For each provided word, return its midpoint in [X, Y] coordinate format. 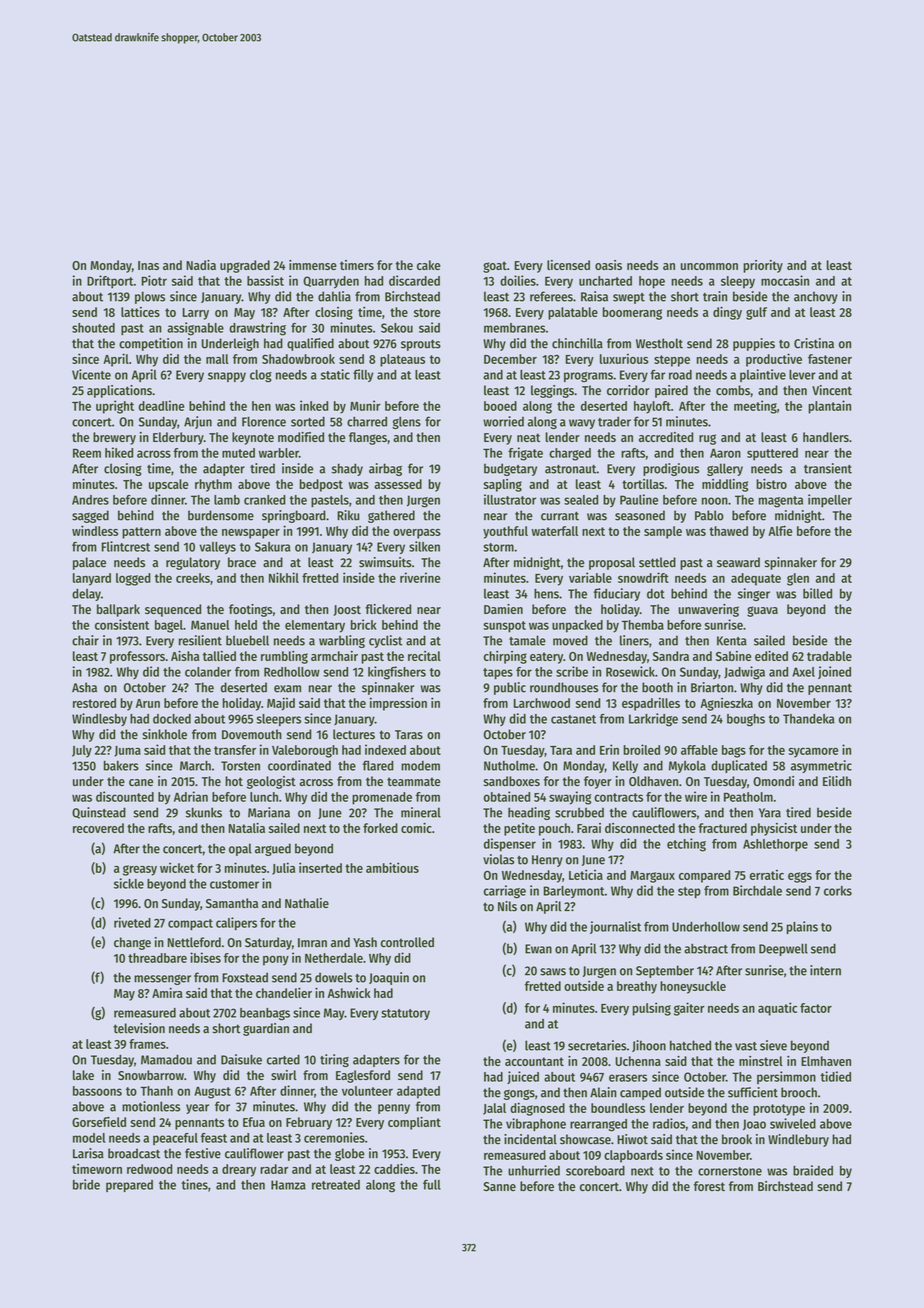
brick [364, 624]
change [132, 943]
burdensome [221, 515]
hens [546, 593]
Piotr [154, 280]
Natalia [247, 828]
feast [214, 1138]
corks [838, 891]
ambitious [392, 867]
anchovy [816, 297]
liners [634, 640]
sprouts [421, 345]
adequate [756, 579]
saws [553, 972]
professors [137, 657]
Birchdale [757, 890]
